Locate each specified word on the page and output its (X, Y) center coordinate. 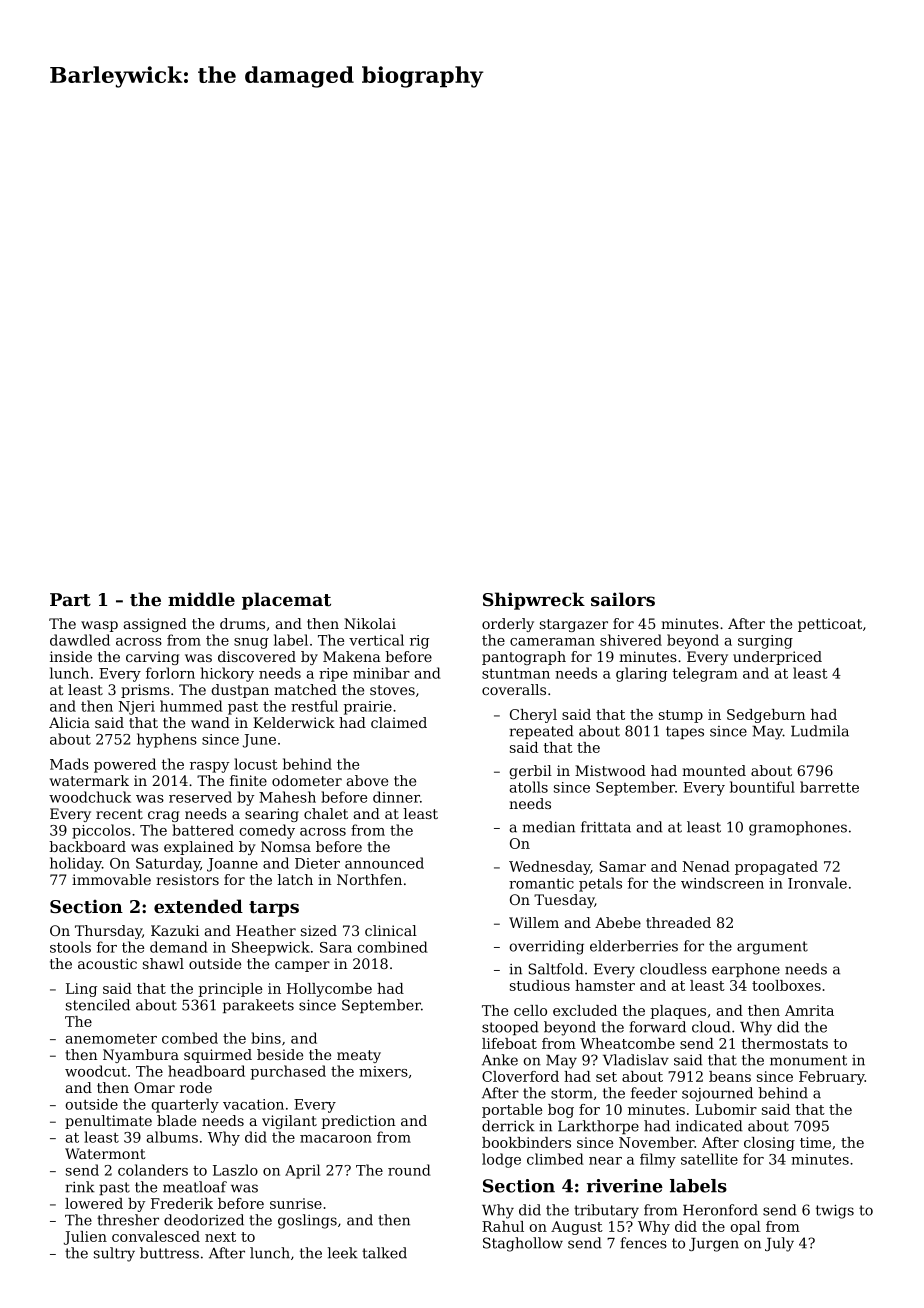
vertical (376, 640)
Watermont (105, 1153)
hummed (191, 706)
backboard (87, 846)
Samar (622, 866)
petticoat (830, 625)
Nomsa (286, 846)
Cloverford (520, 1076)
